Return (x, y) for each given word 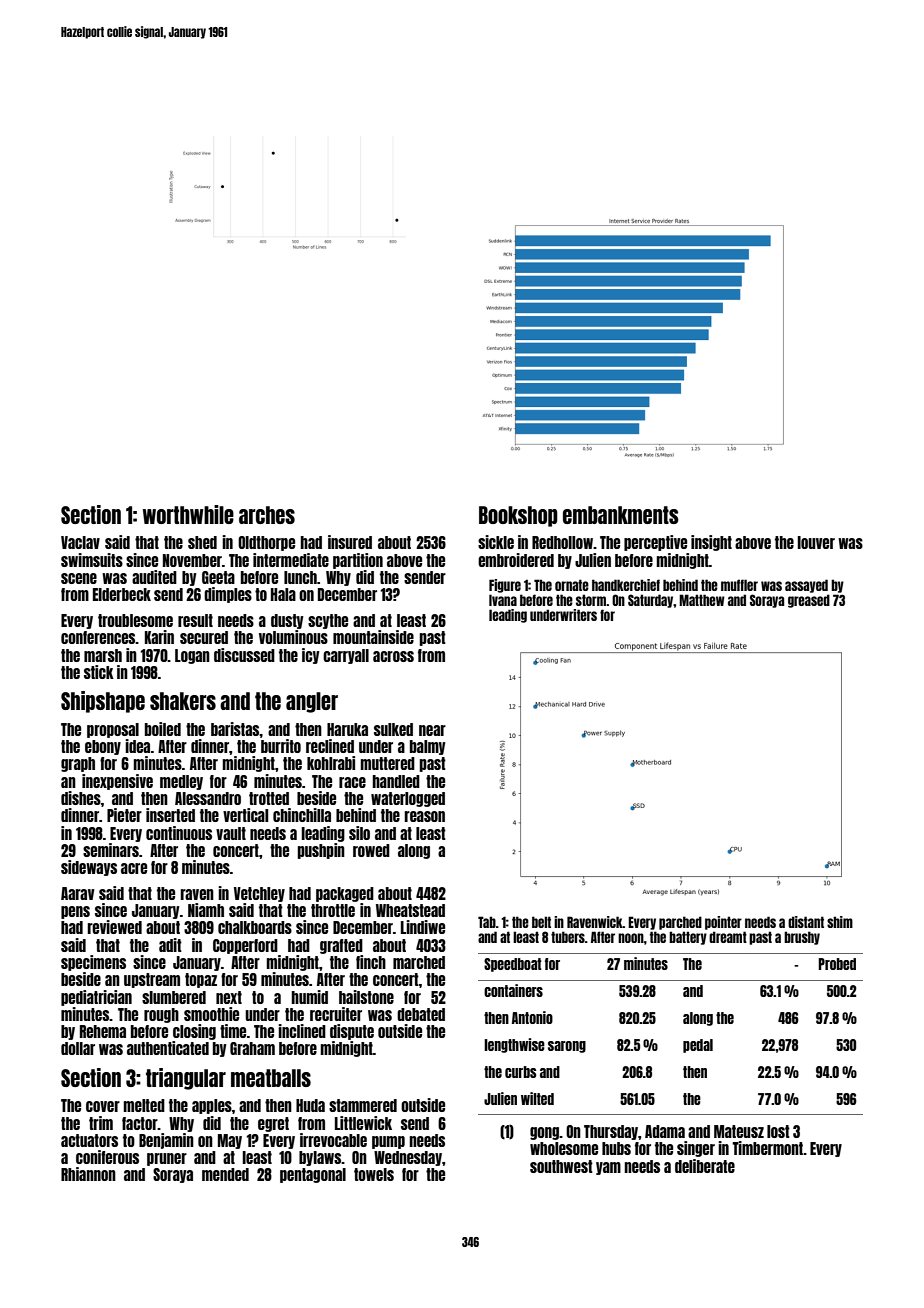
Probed (837, 964)
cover (103, 1106)
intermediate (291, 560)
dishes (81, 798)
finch (371, 962)
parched (680, 923)
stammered (363, 1105)
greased (809, 601)
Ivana (503, 600)
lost (778, 1131)
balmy (428, 747)
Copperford (245, 946)
